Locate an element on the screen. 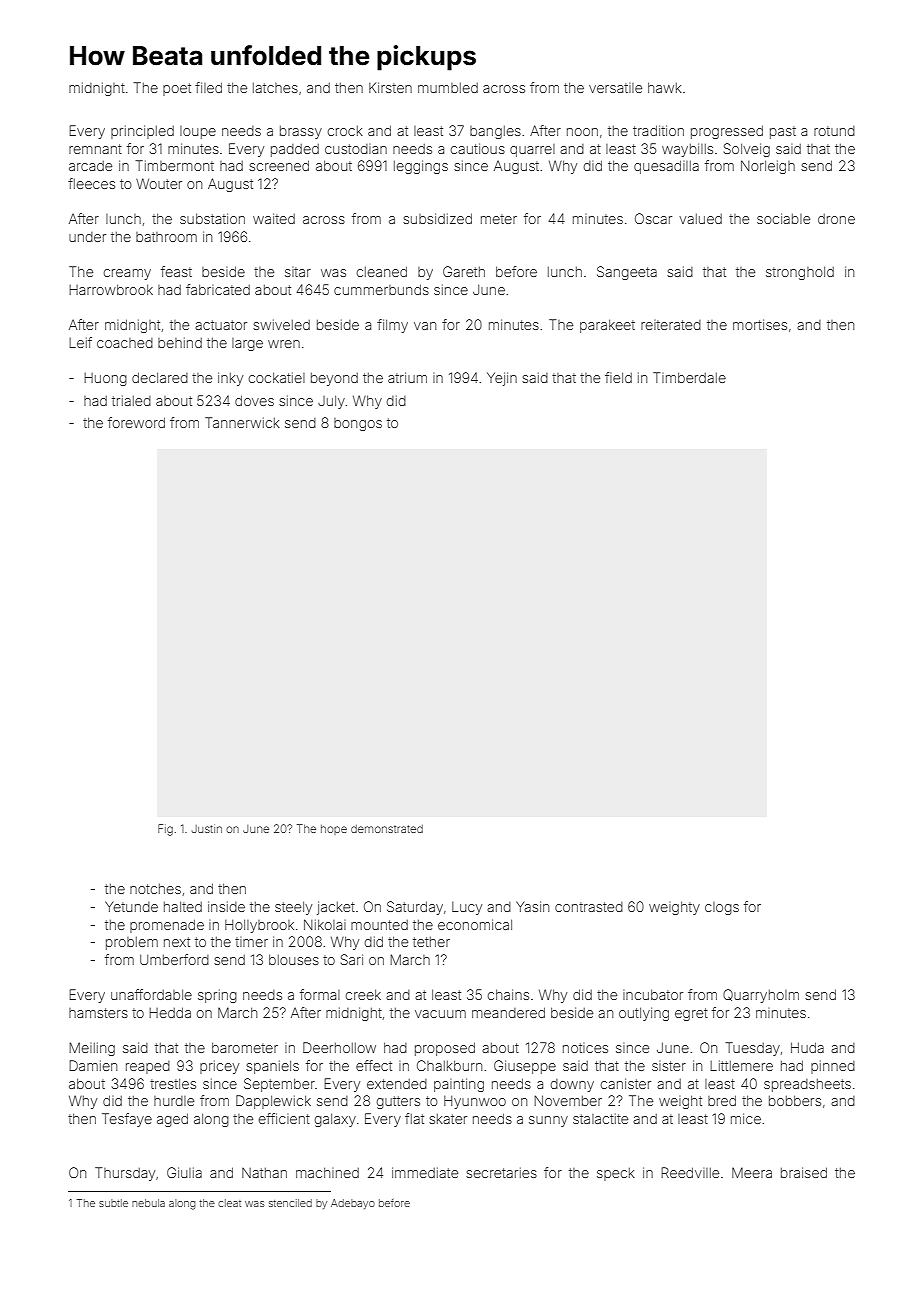 This screenshot has height=1308, width=924. demonstrated is located at coordinates (387, 829).
